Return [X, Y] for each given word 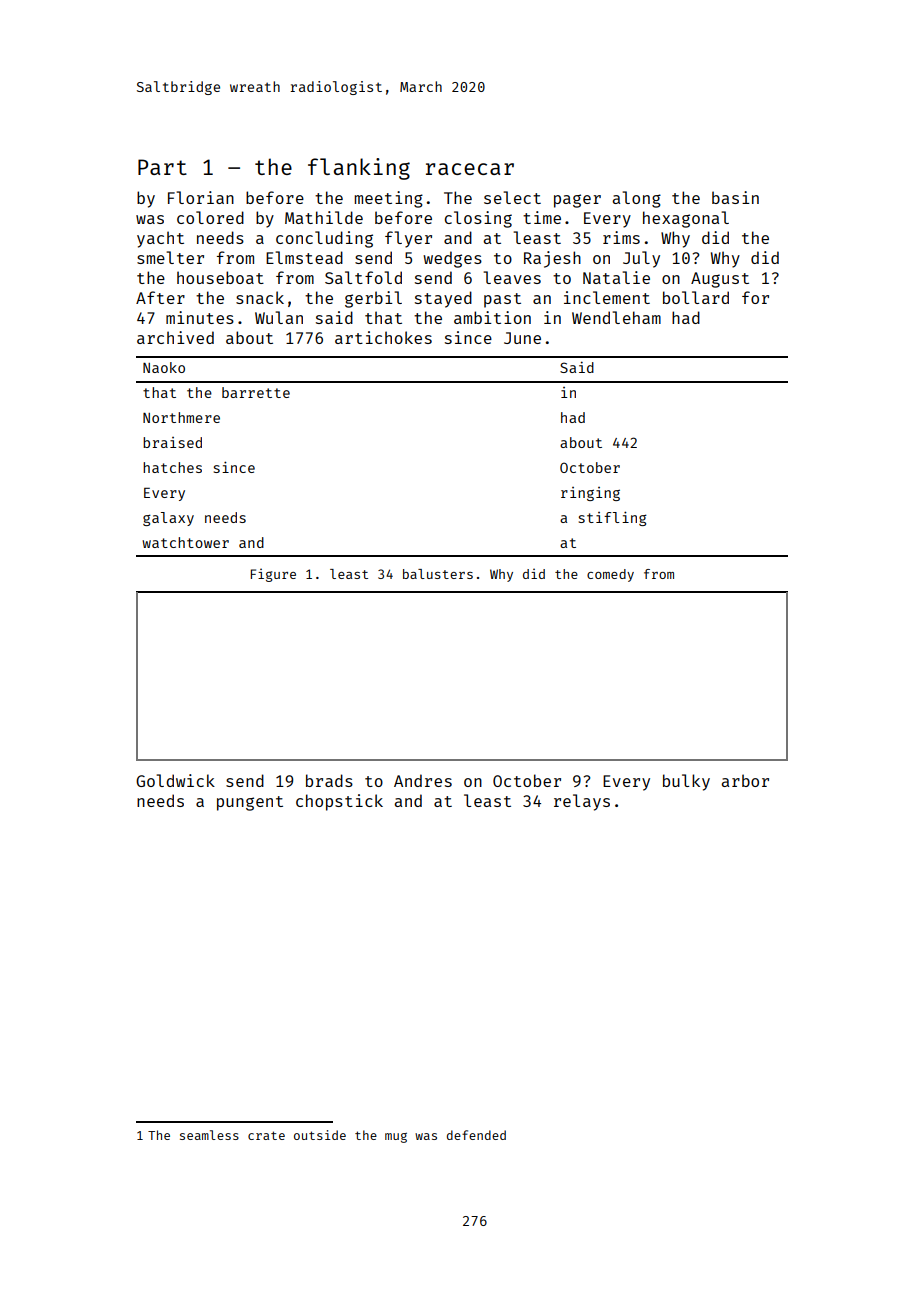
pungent [250, 803]
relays [582, 802]
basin [735, 197]
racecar [470, 169]
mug [396, 1138]
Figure [273, 575]
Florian [201, 197]
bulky [686, 782]
